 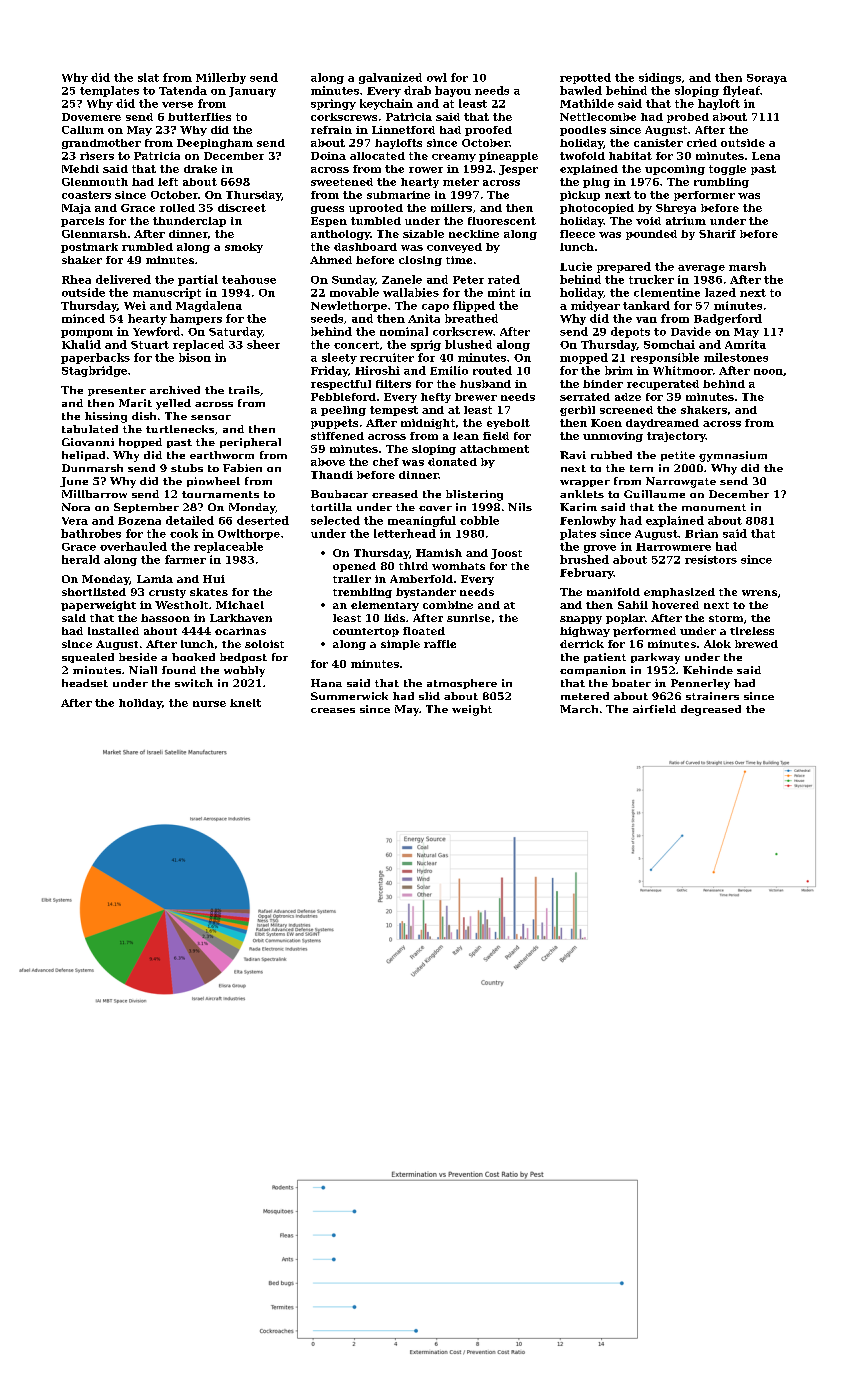 What do you see at coordinates (190, 520) in the document?
I see `detailed` at bounding box center [190, 520].
